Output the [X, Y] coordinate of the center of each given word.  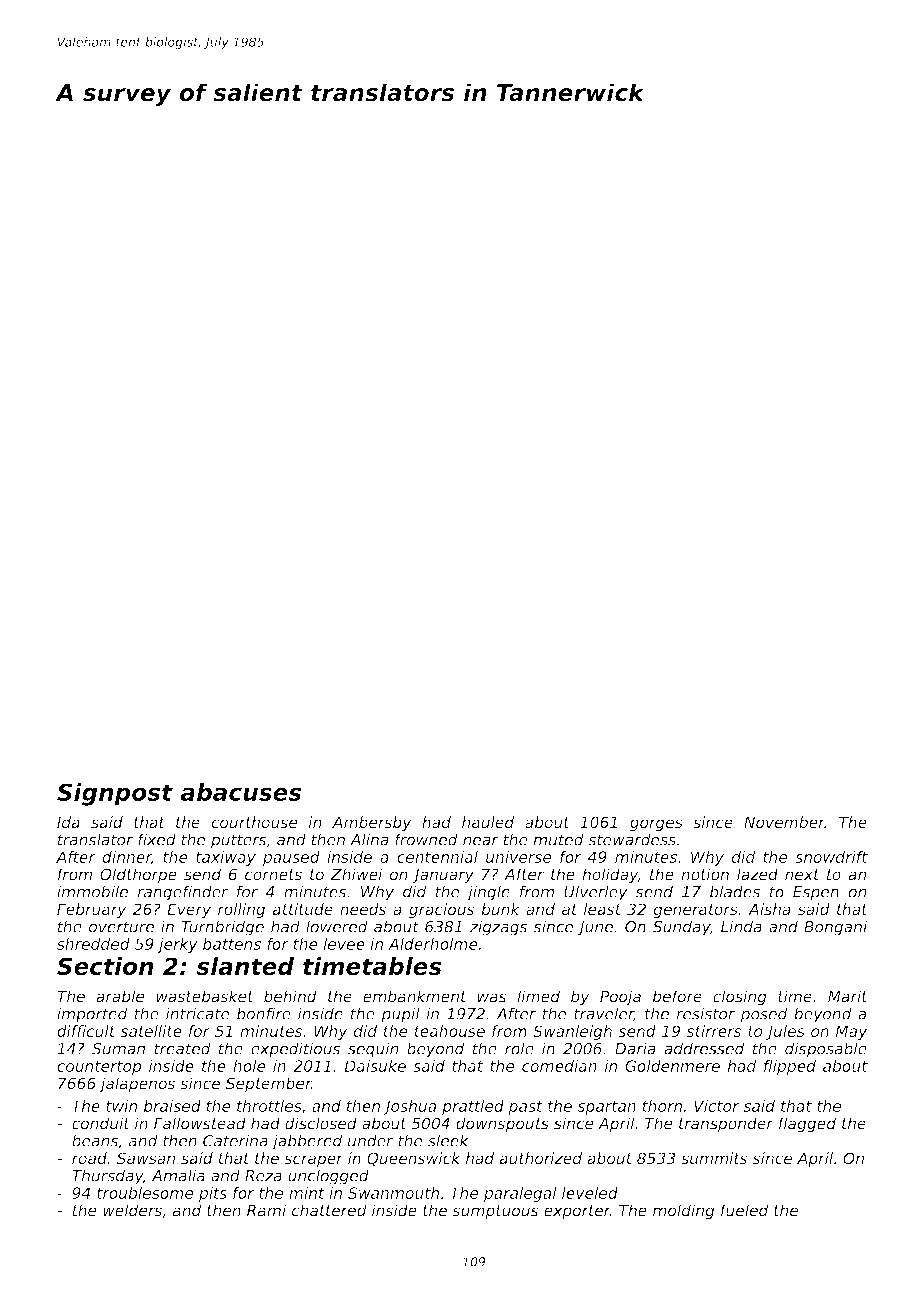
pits [213, 1194]
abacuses [241, 792]
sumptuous [495, 1212]
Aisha [769, 909]
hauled [488, 822]
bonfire [264, 1013]
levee [344, 944]
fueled [745, 1210]
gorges [656, 825]
